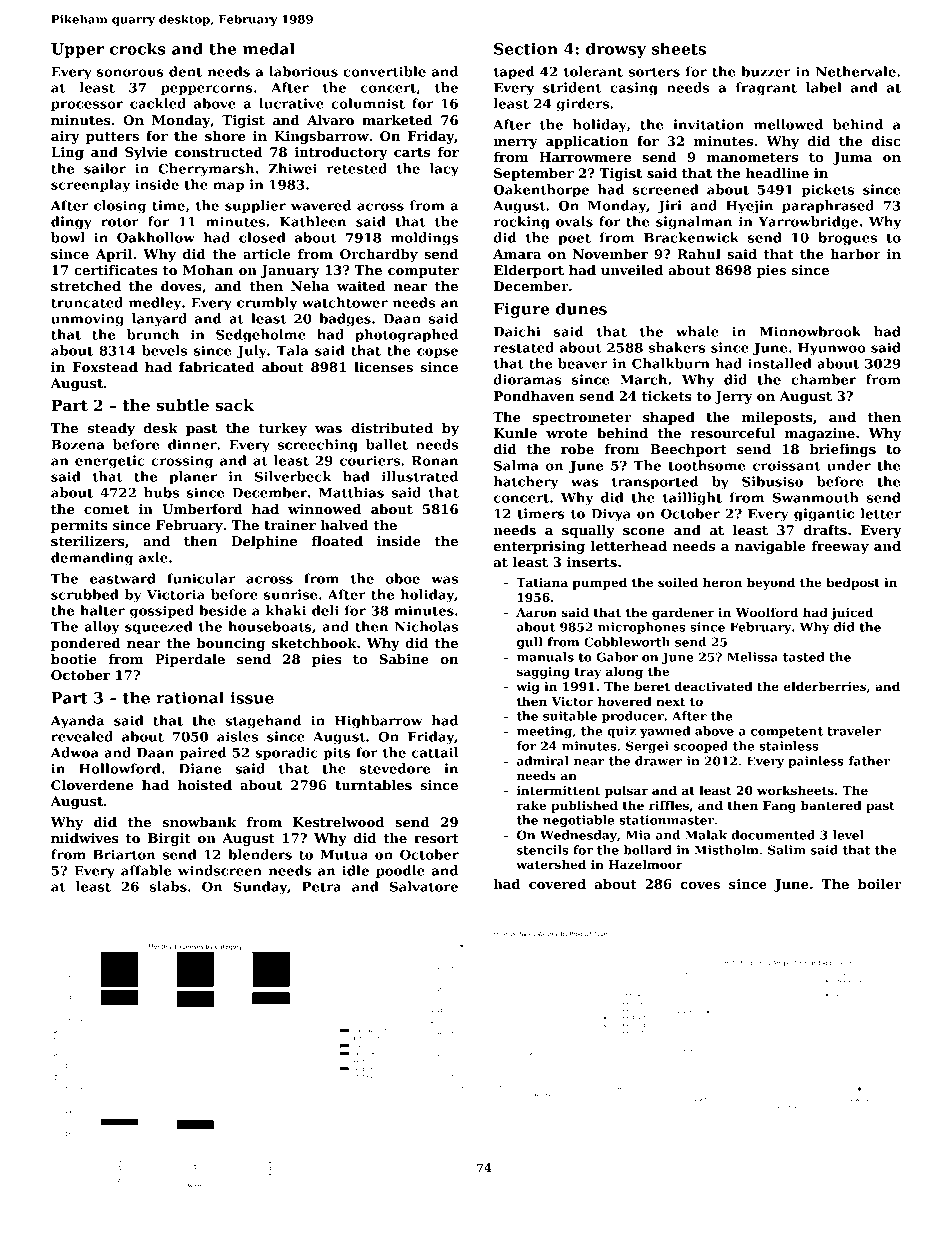 This screenshot has width=952, height=1233. What do you see at coordinates (269, 48) in the screenshot?
I see `medal` at bounding box center [269, 48].
